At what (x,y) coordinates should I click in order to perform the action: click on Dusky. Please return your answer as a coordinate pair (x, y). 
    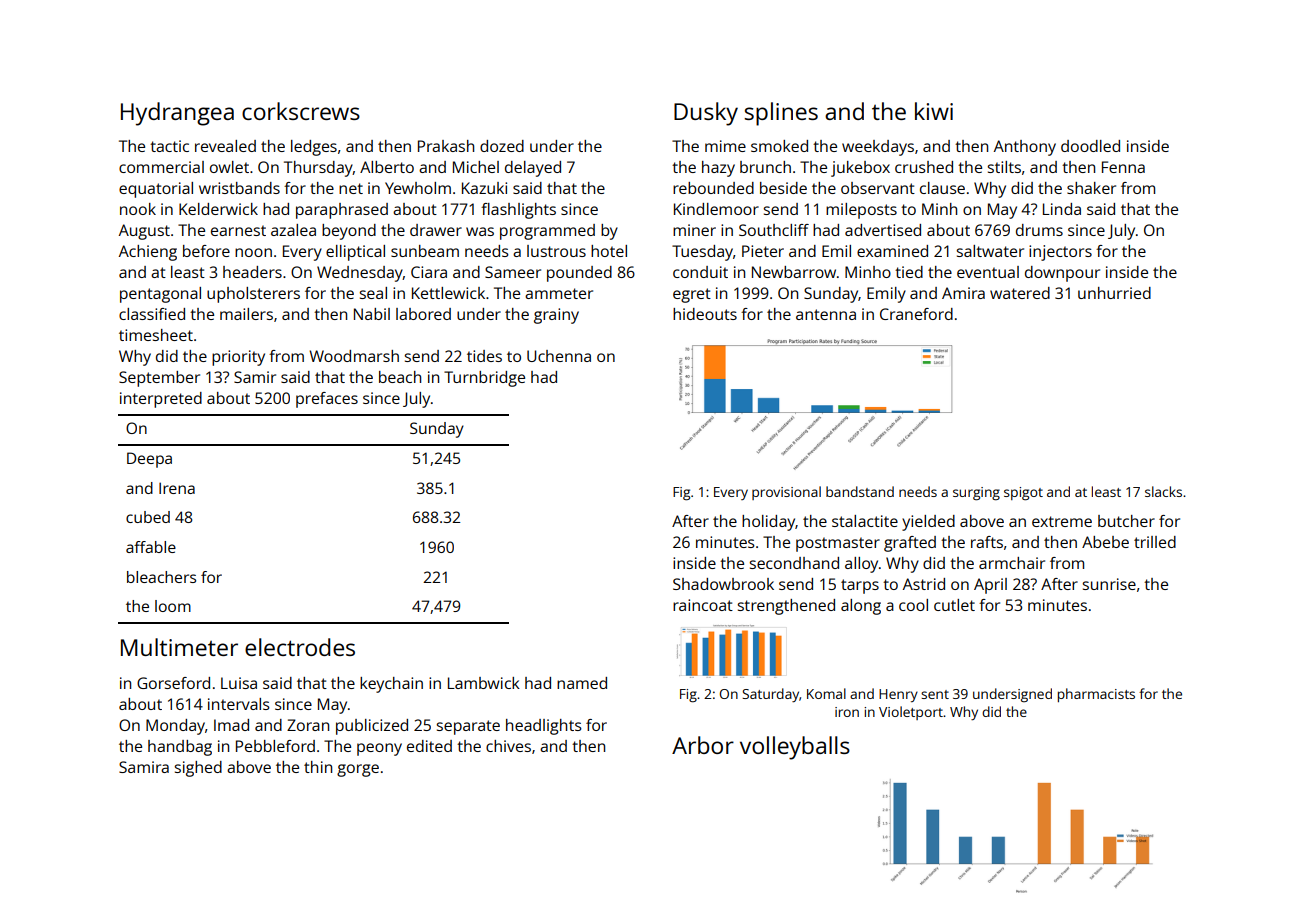
    Looking at the image, I should click on (706, 114).
